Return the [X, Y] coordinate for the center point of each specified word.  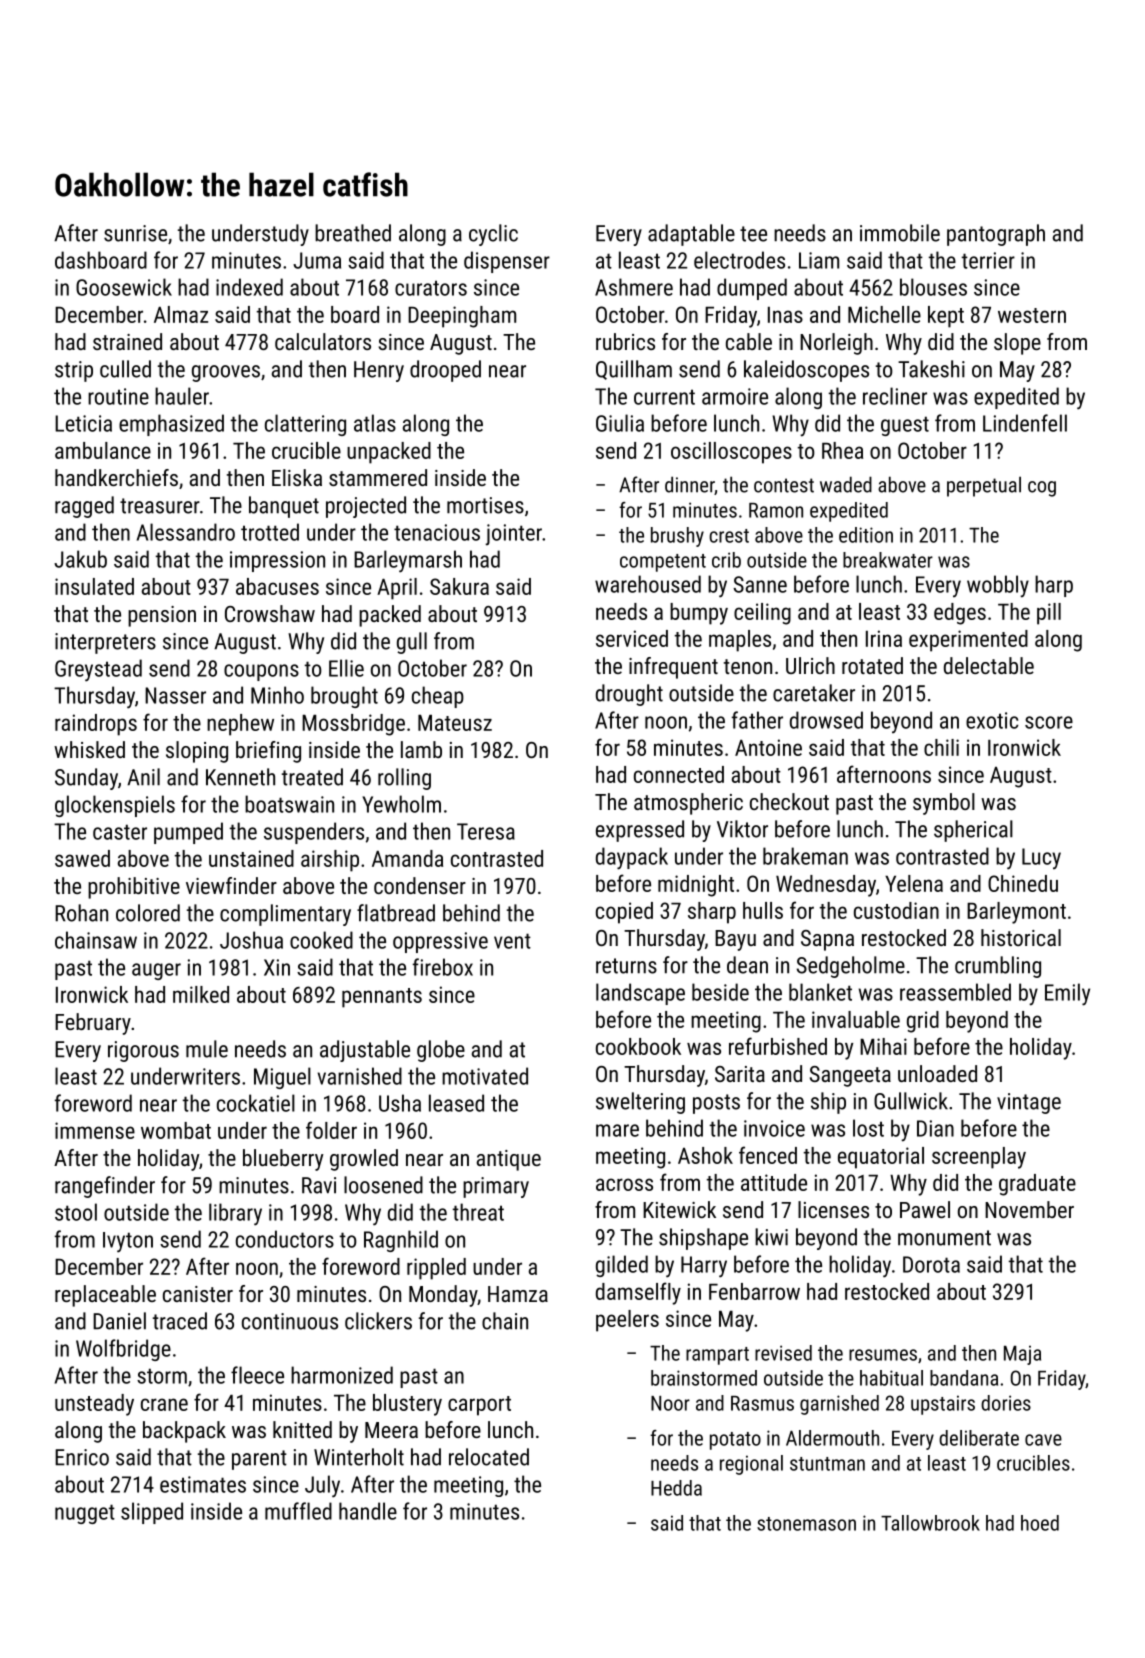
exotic [992, 720]
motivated [485, 1076]
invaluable [856, 1019]
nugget [85, 1514]
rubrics [625, 341]
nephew [240, 725]
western [1032, 315]
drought [629, 695]
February [93, 1024]
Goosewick [124, 287]
